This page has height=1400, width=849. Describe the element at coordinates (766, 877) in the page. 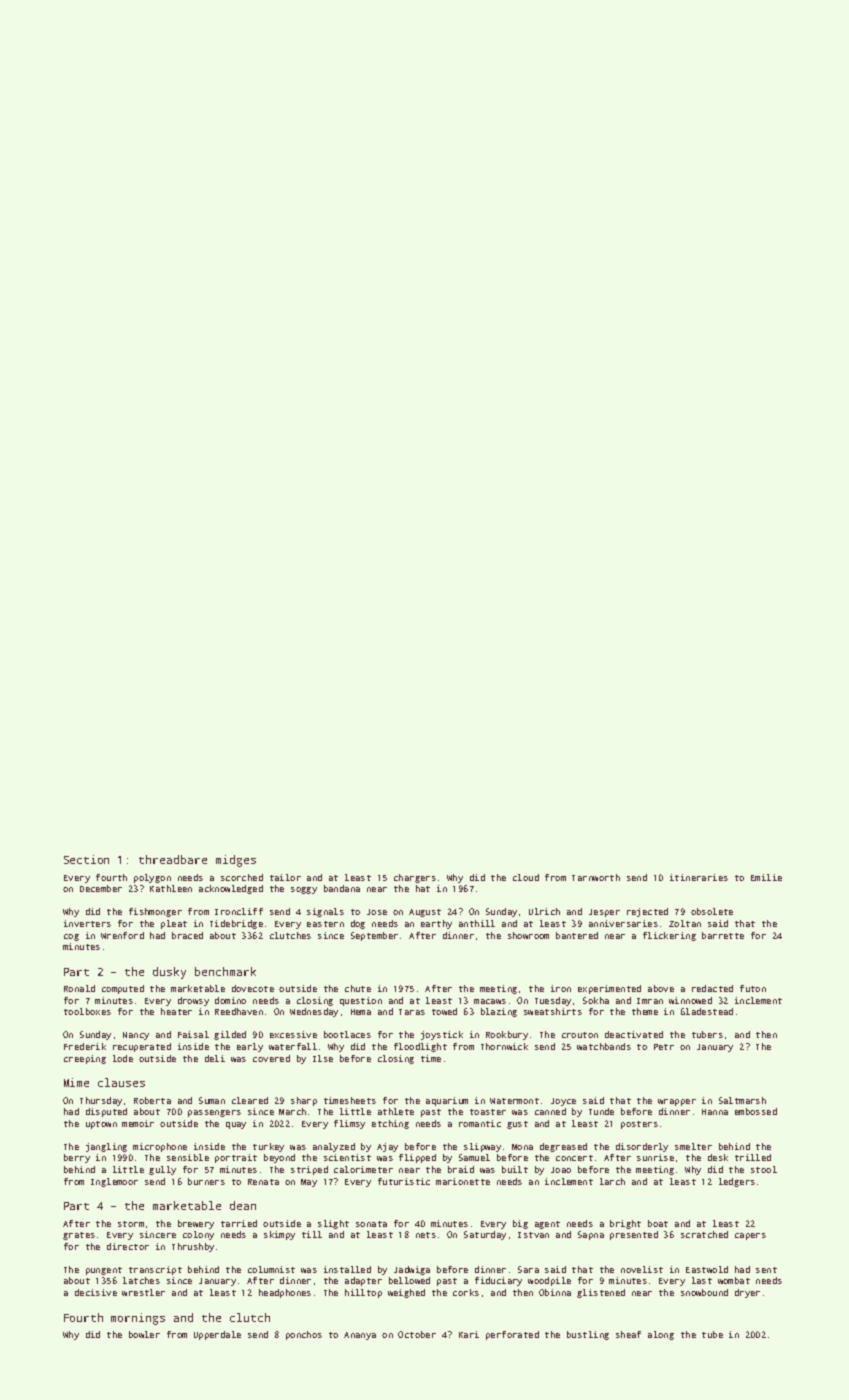

I see `Emilie` at that location.
